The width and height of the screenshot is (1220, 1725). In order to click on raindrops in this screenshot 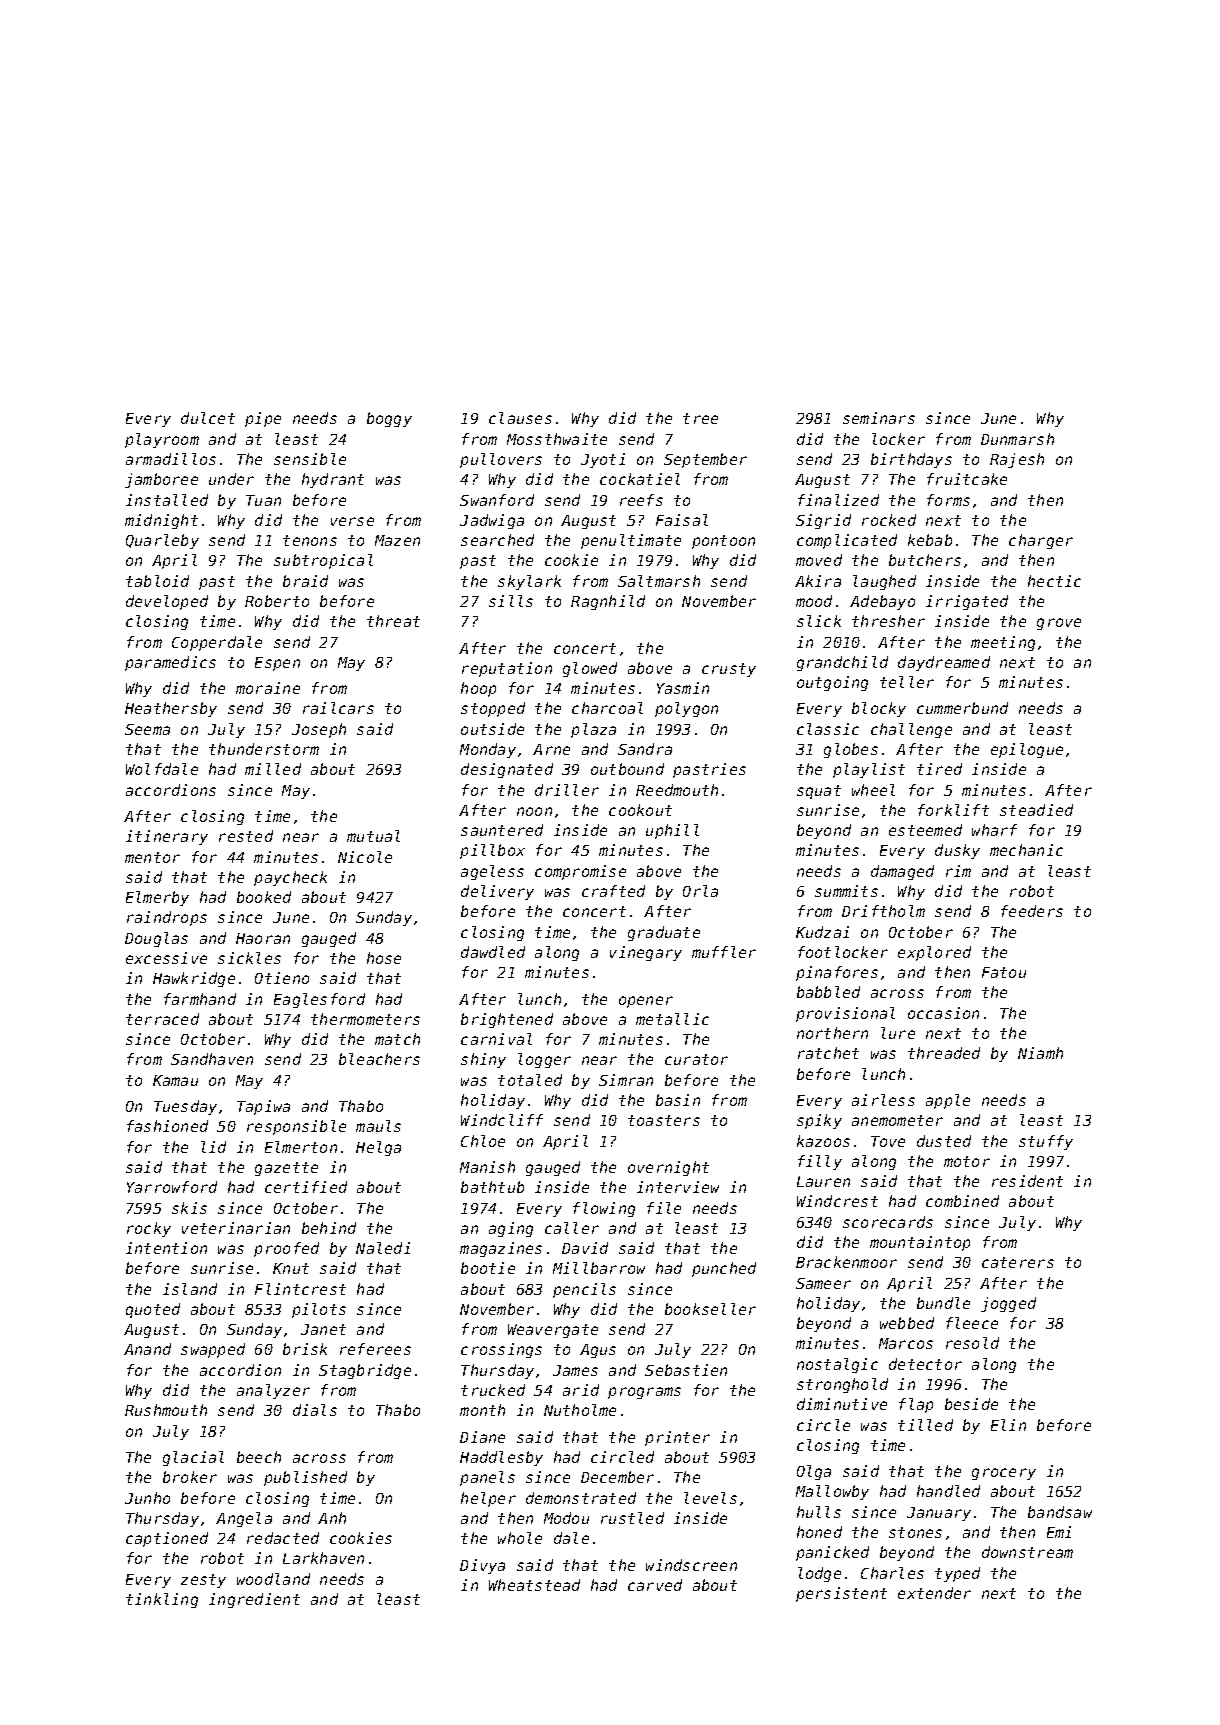, I will do `click(167, 918)`.
